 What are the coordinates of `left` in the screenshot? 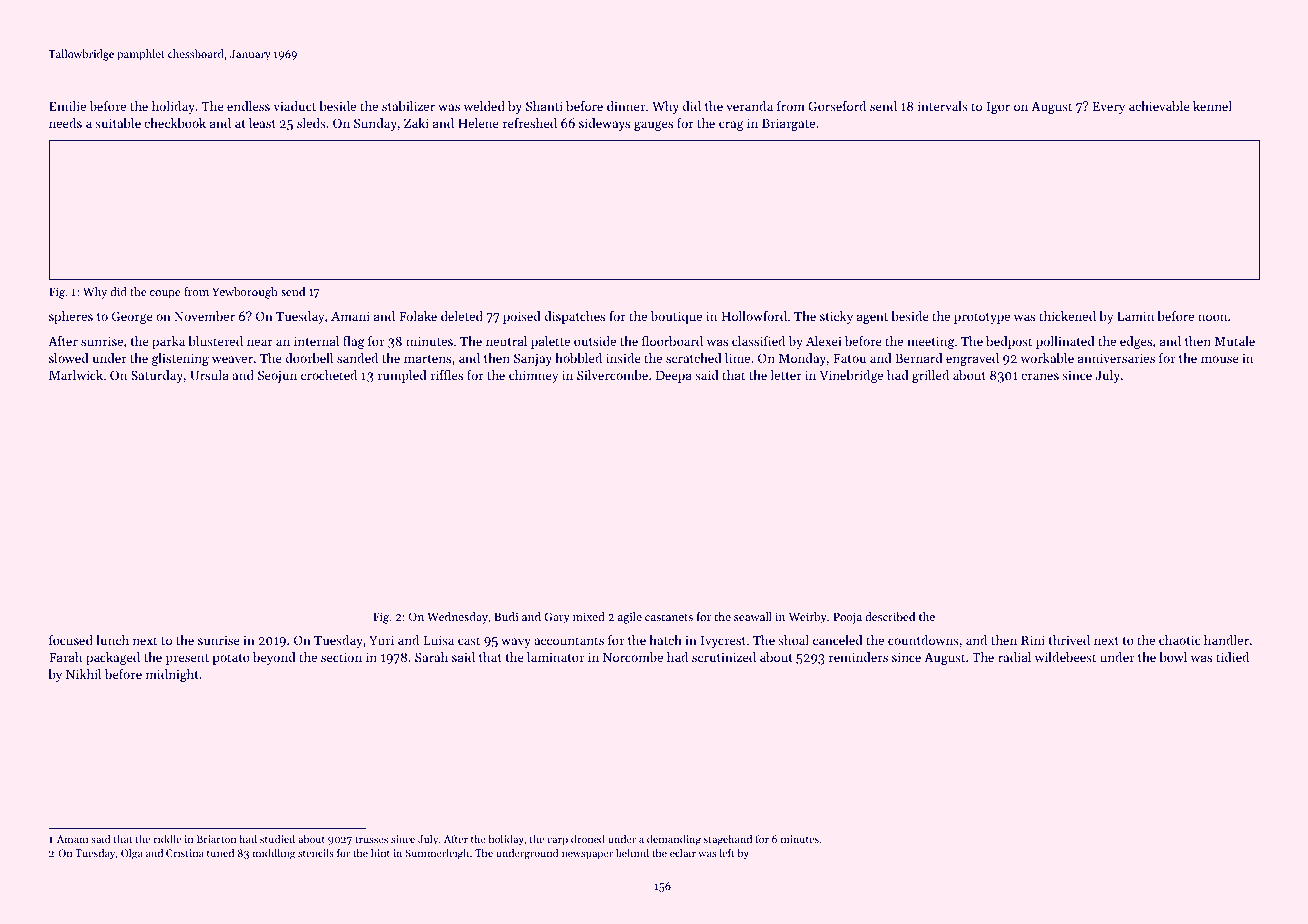 It's located at (727, 852).
